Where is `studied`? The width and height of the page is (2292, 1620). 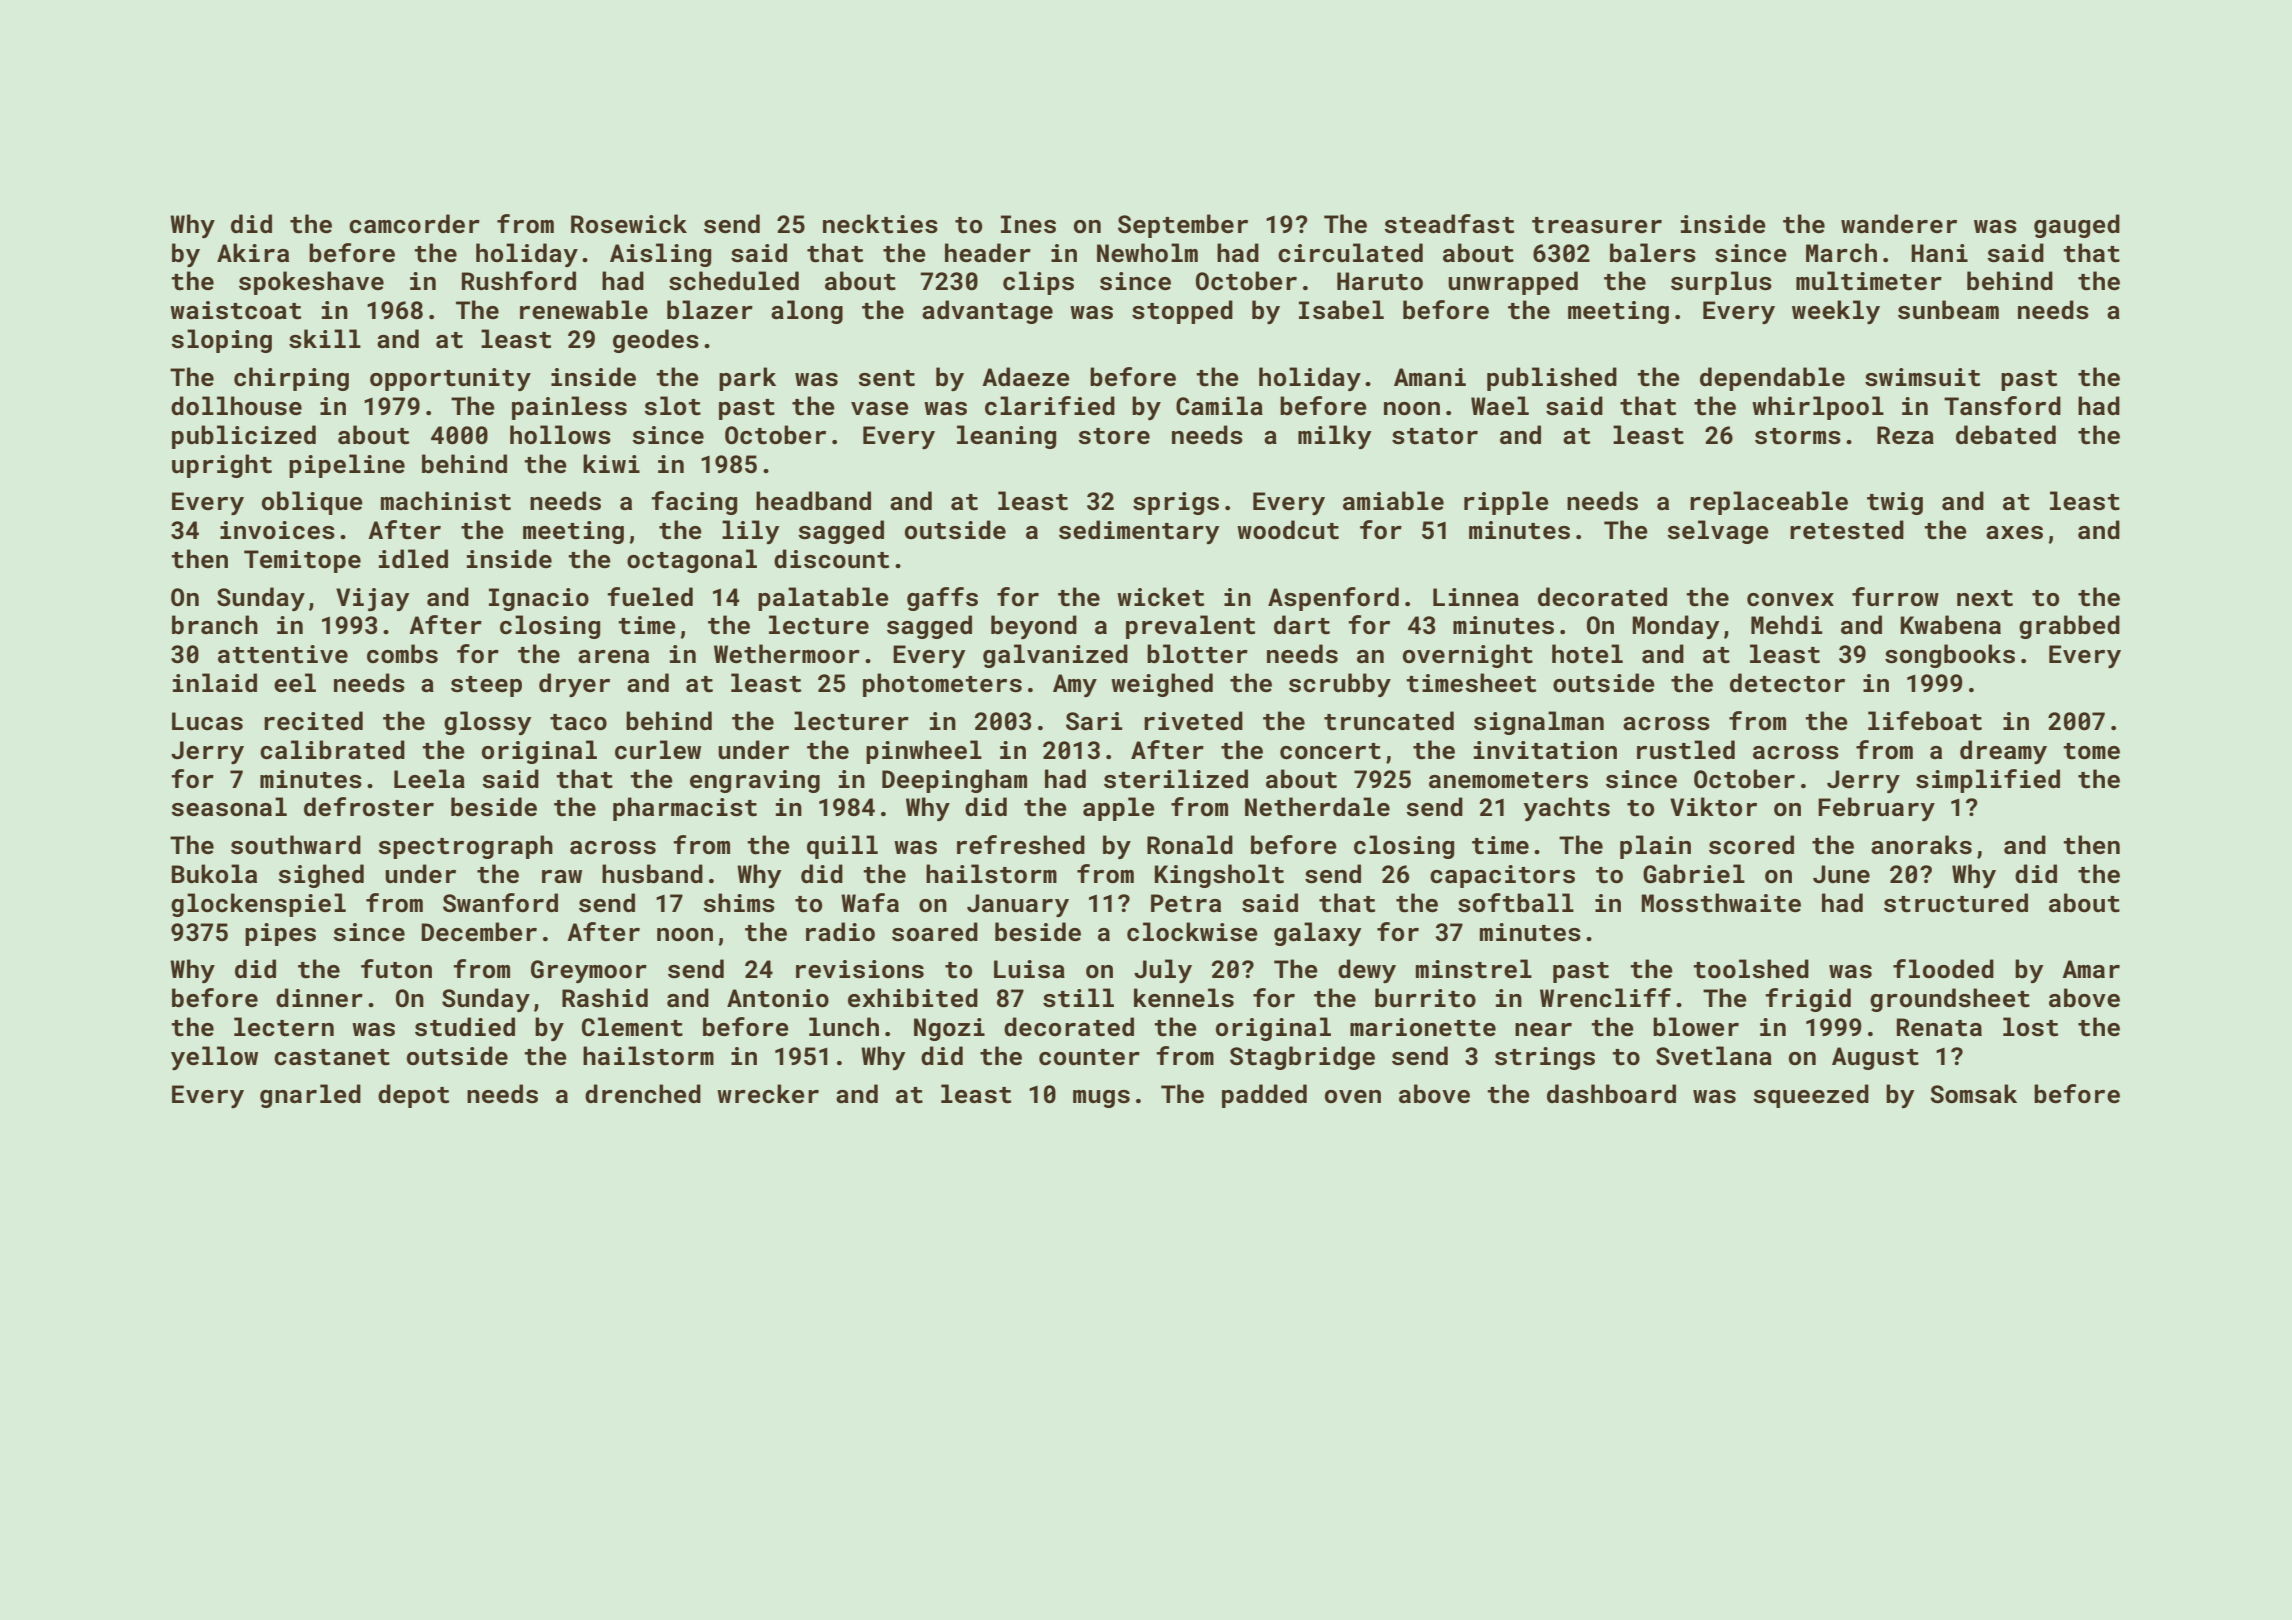 studied is located at coordinates (465, 1027).
